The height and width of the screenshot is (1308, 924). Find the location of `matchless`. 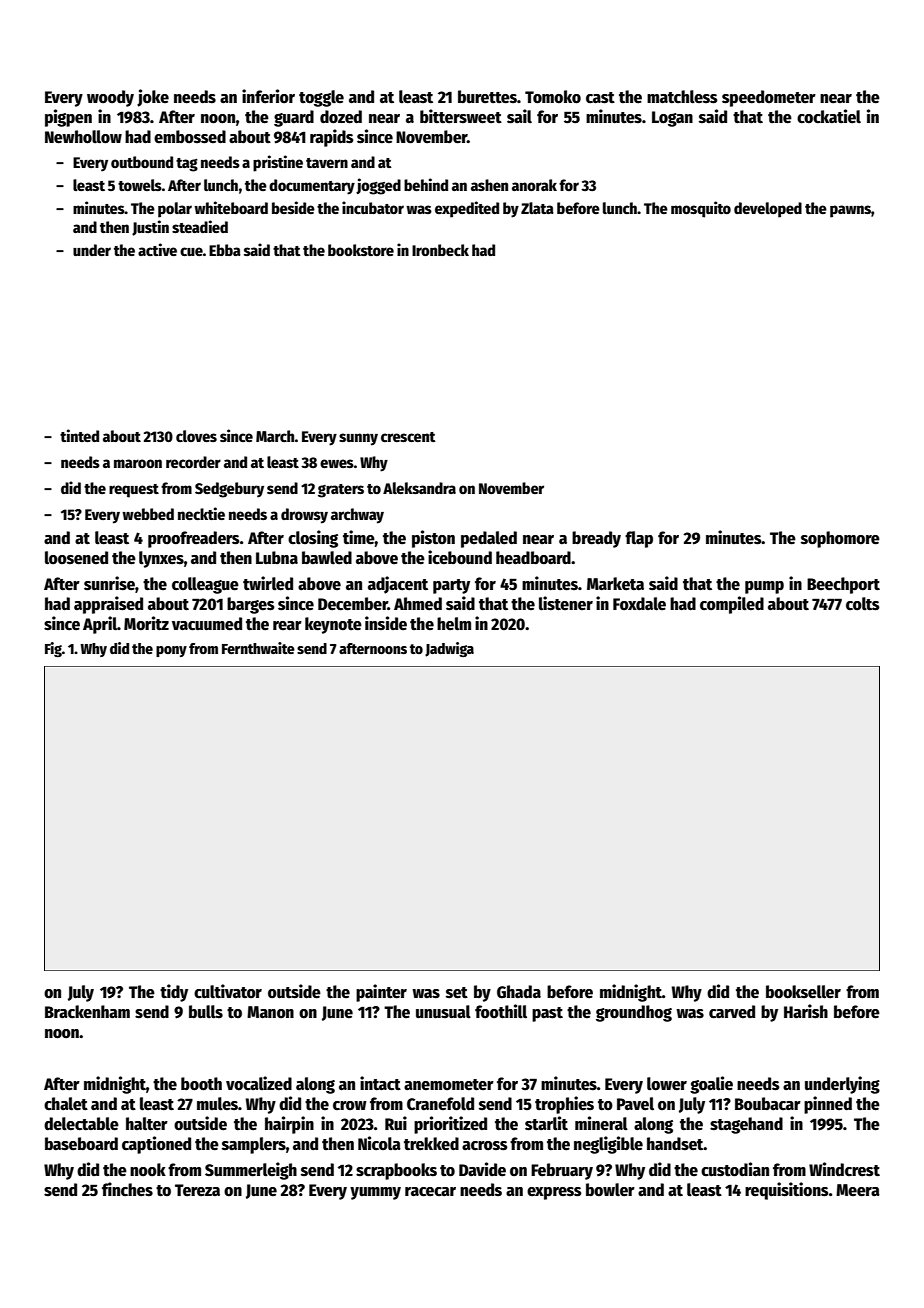

matchless is located at coordinates (682, 97).
